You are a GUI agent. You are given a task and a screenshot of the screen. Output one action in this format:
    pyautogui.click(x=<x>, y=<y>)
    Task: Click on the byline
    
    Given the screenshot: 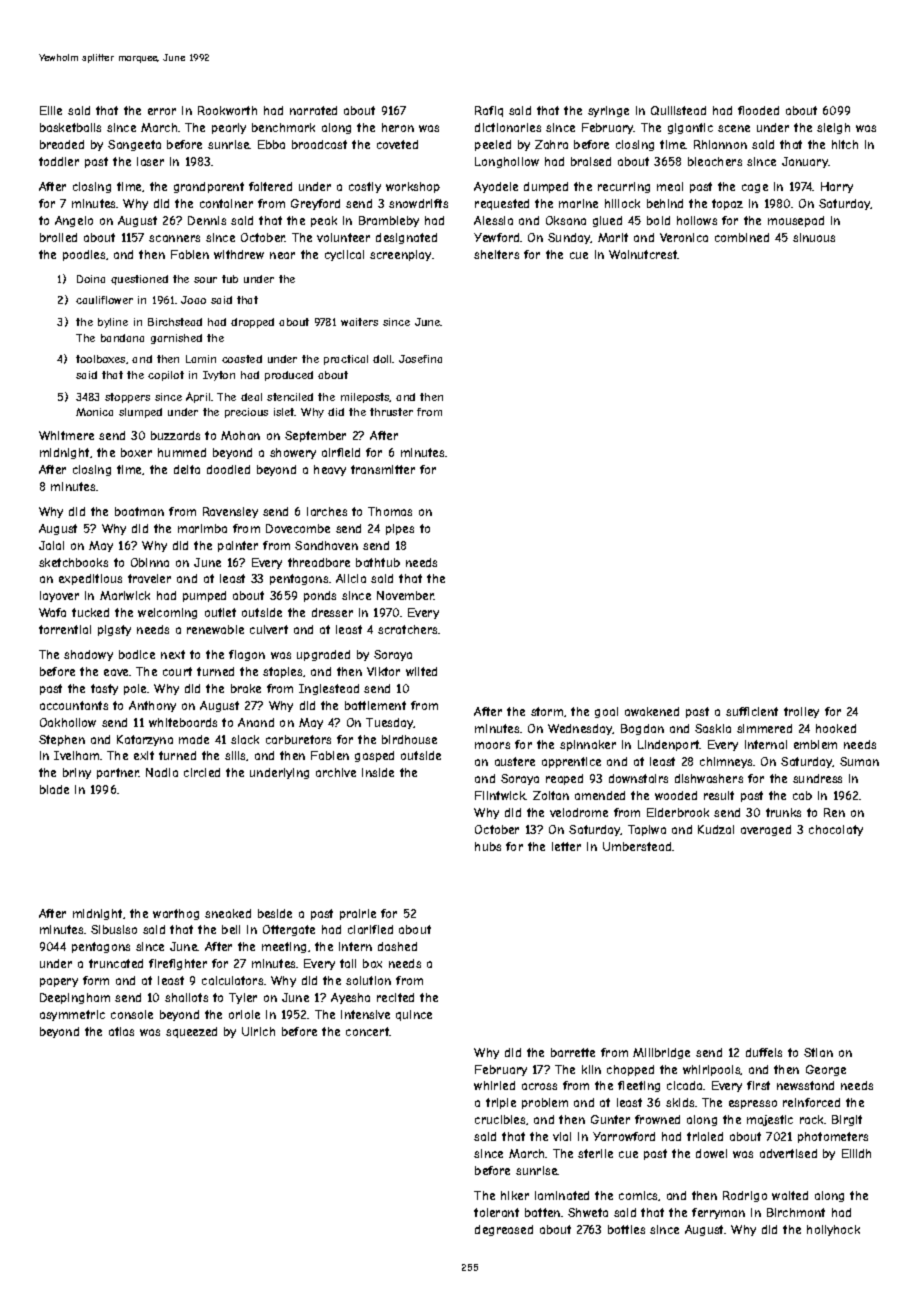 What is the action you would take?
    pyautogui.click(x=113, y=323)
